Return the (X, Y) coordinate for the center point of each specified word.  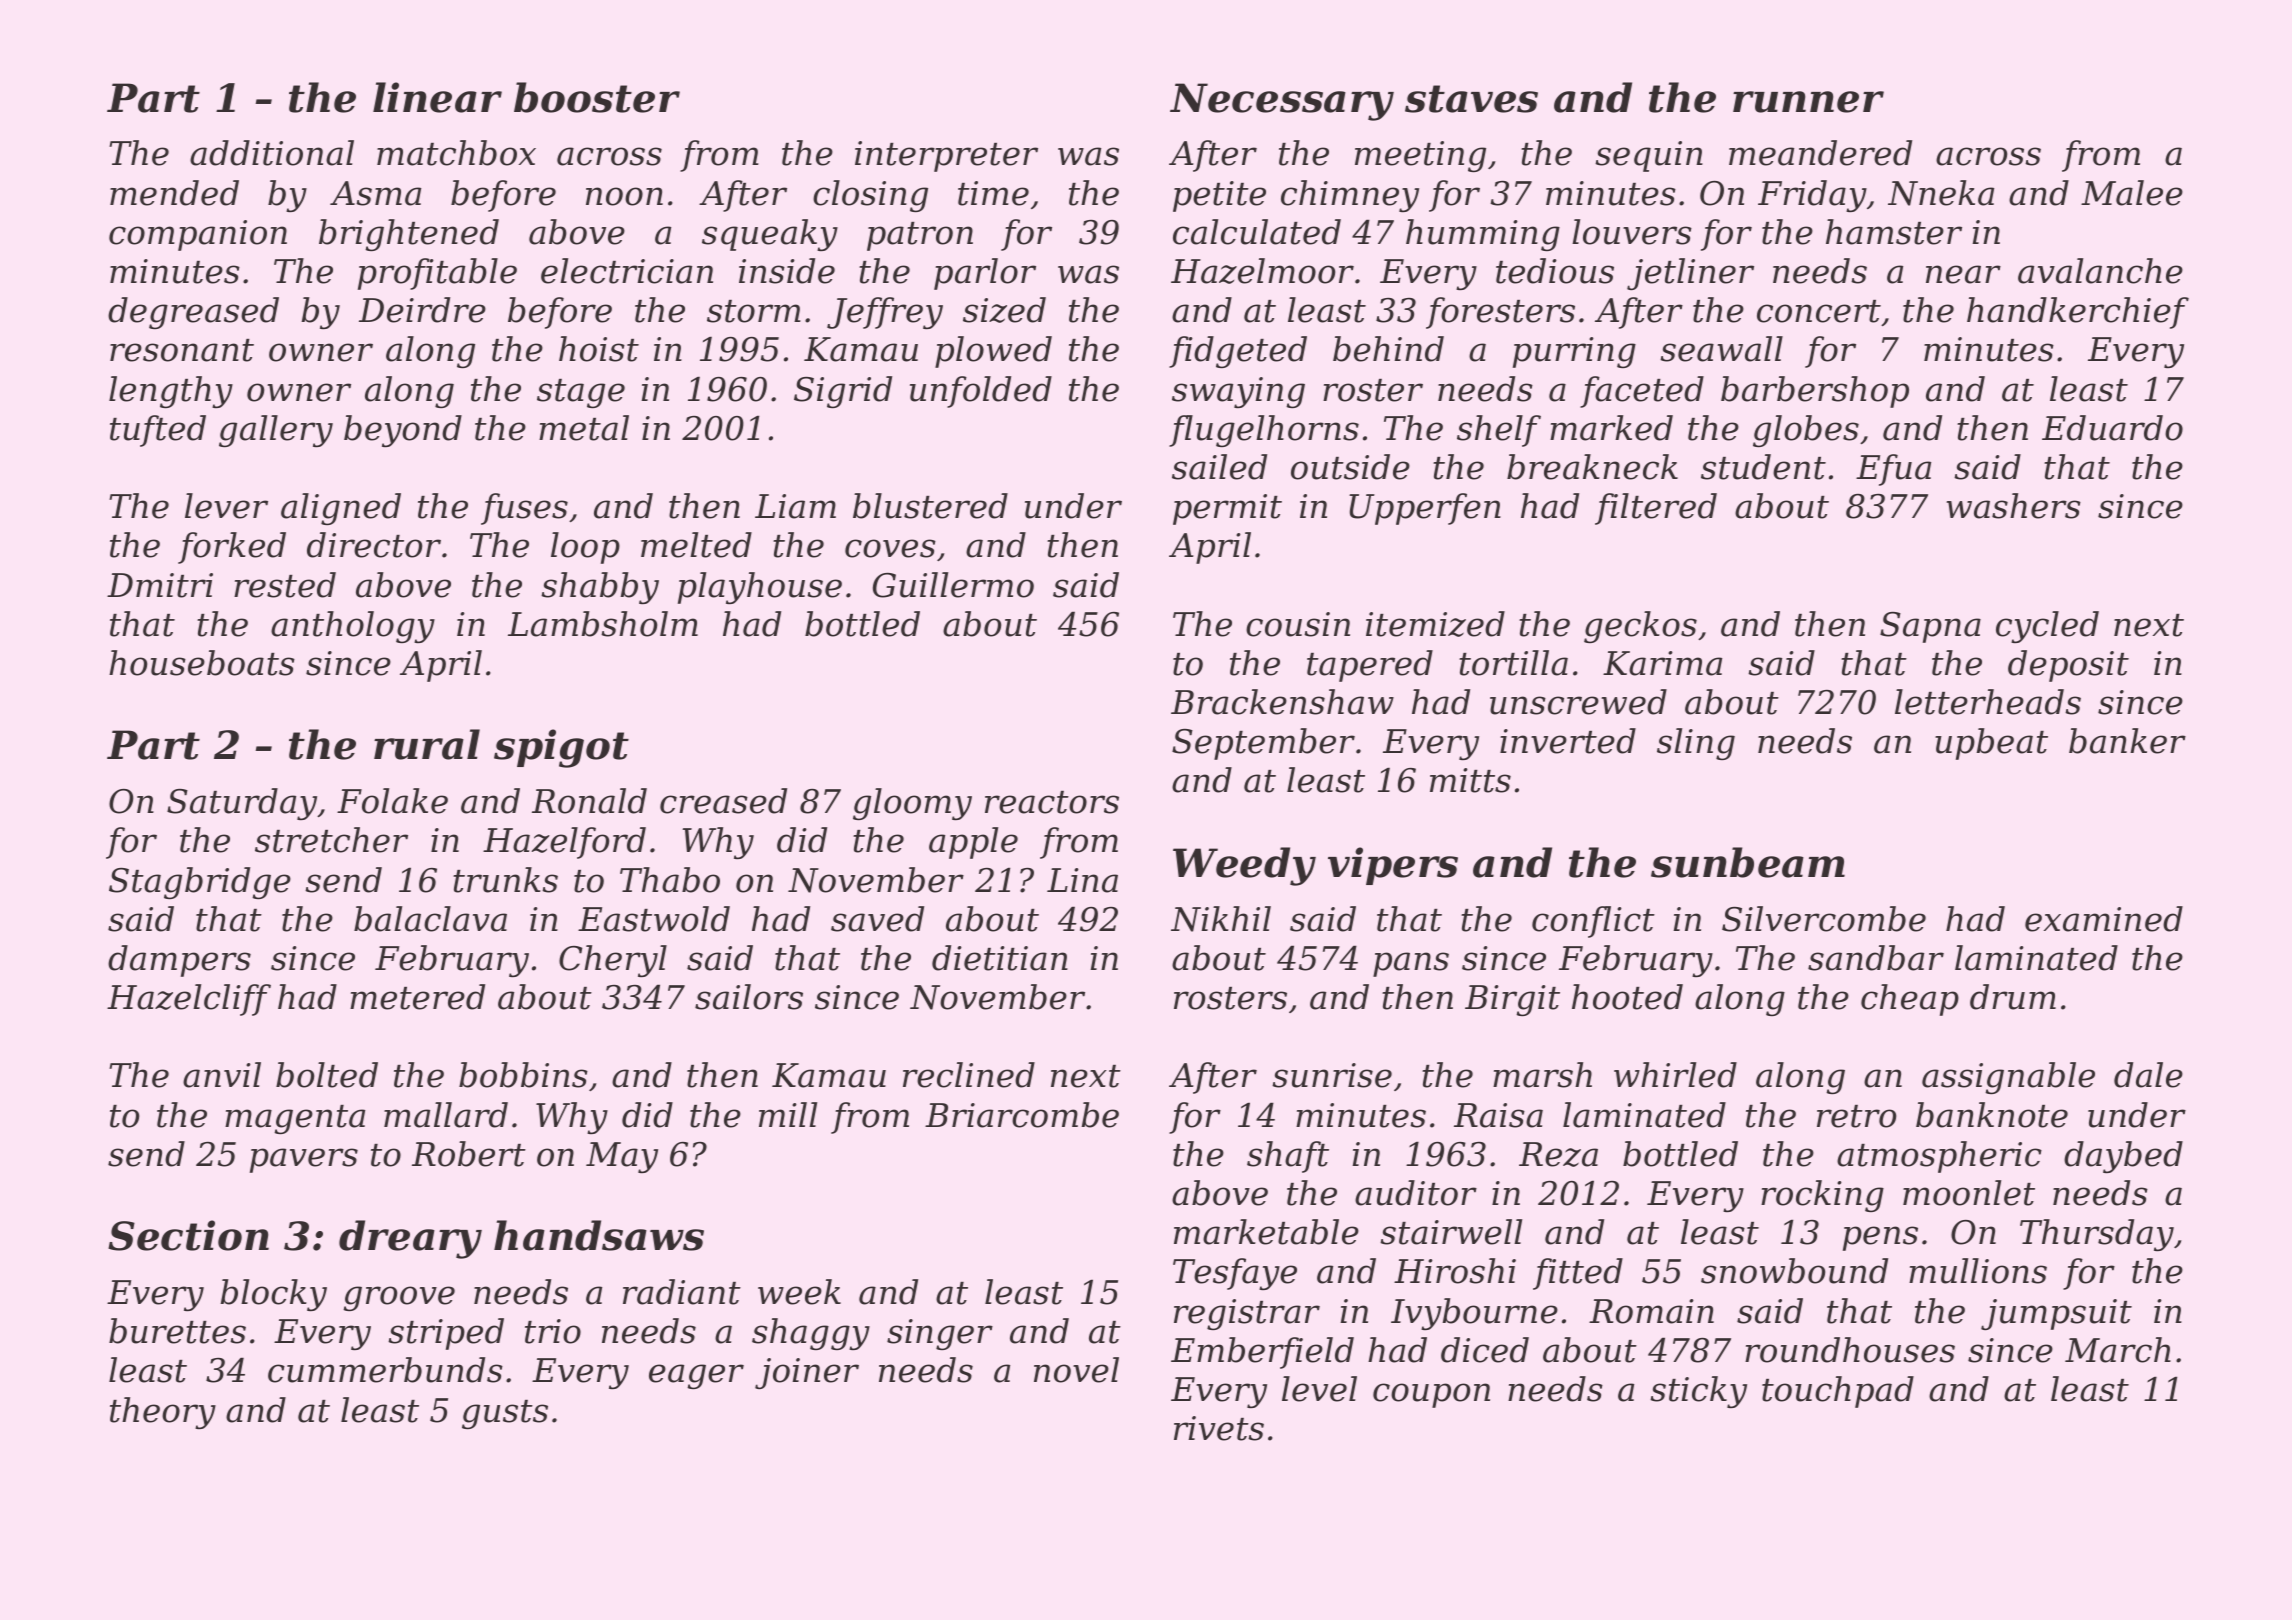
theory (163, 1413)
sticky (1698, 1392)
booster (597, 97)
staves (1471, 99)
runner (1808, 102)
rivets (1219, 1428)
